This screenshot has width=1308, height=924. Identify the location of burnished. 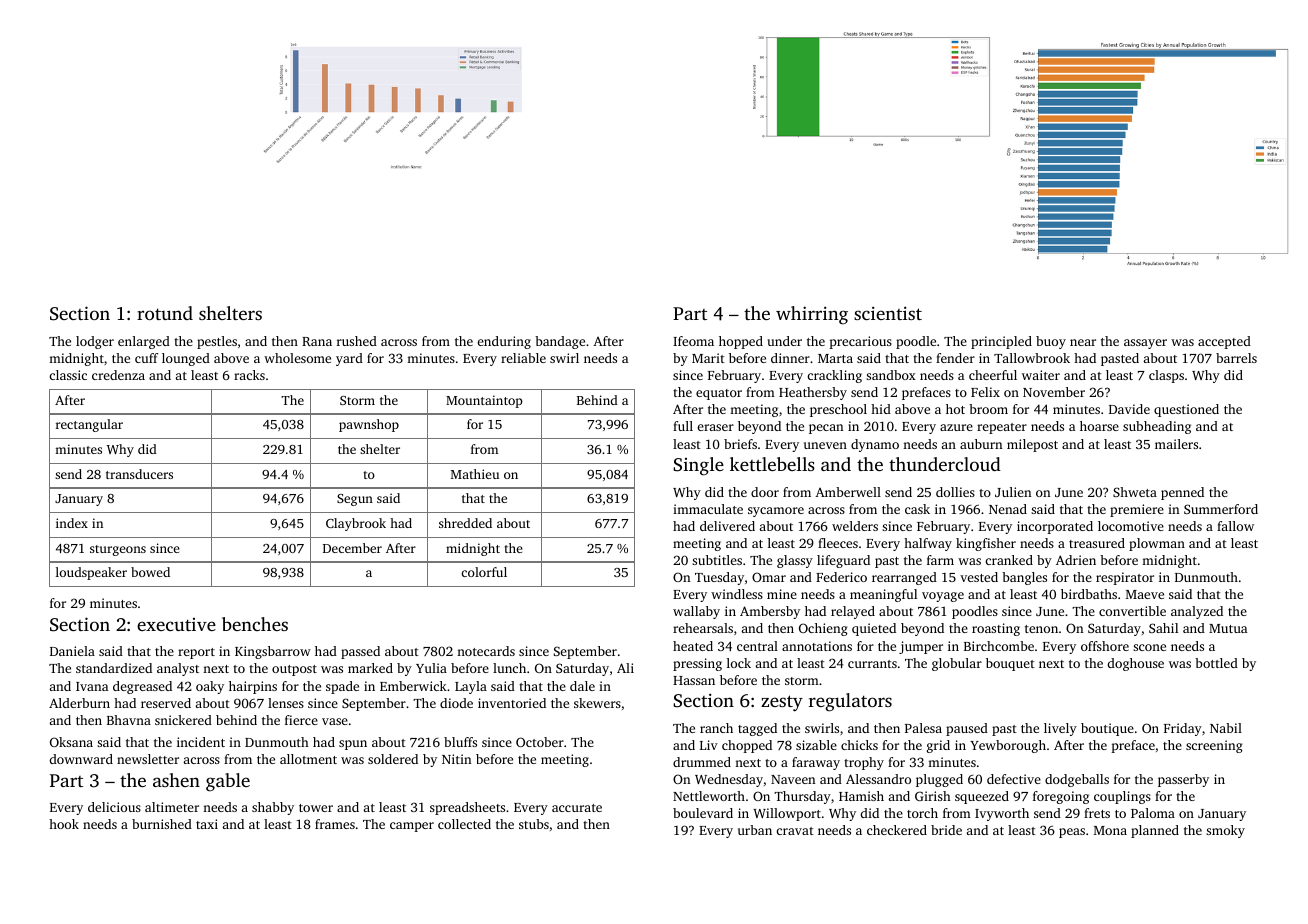
(162, 824).
